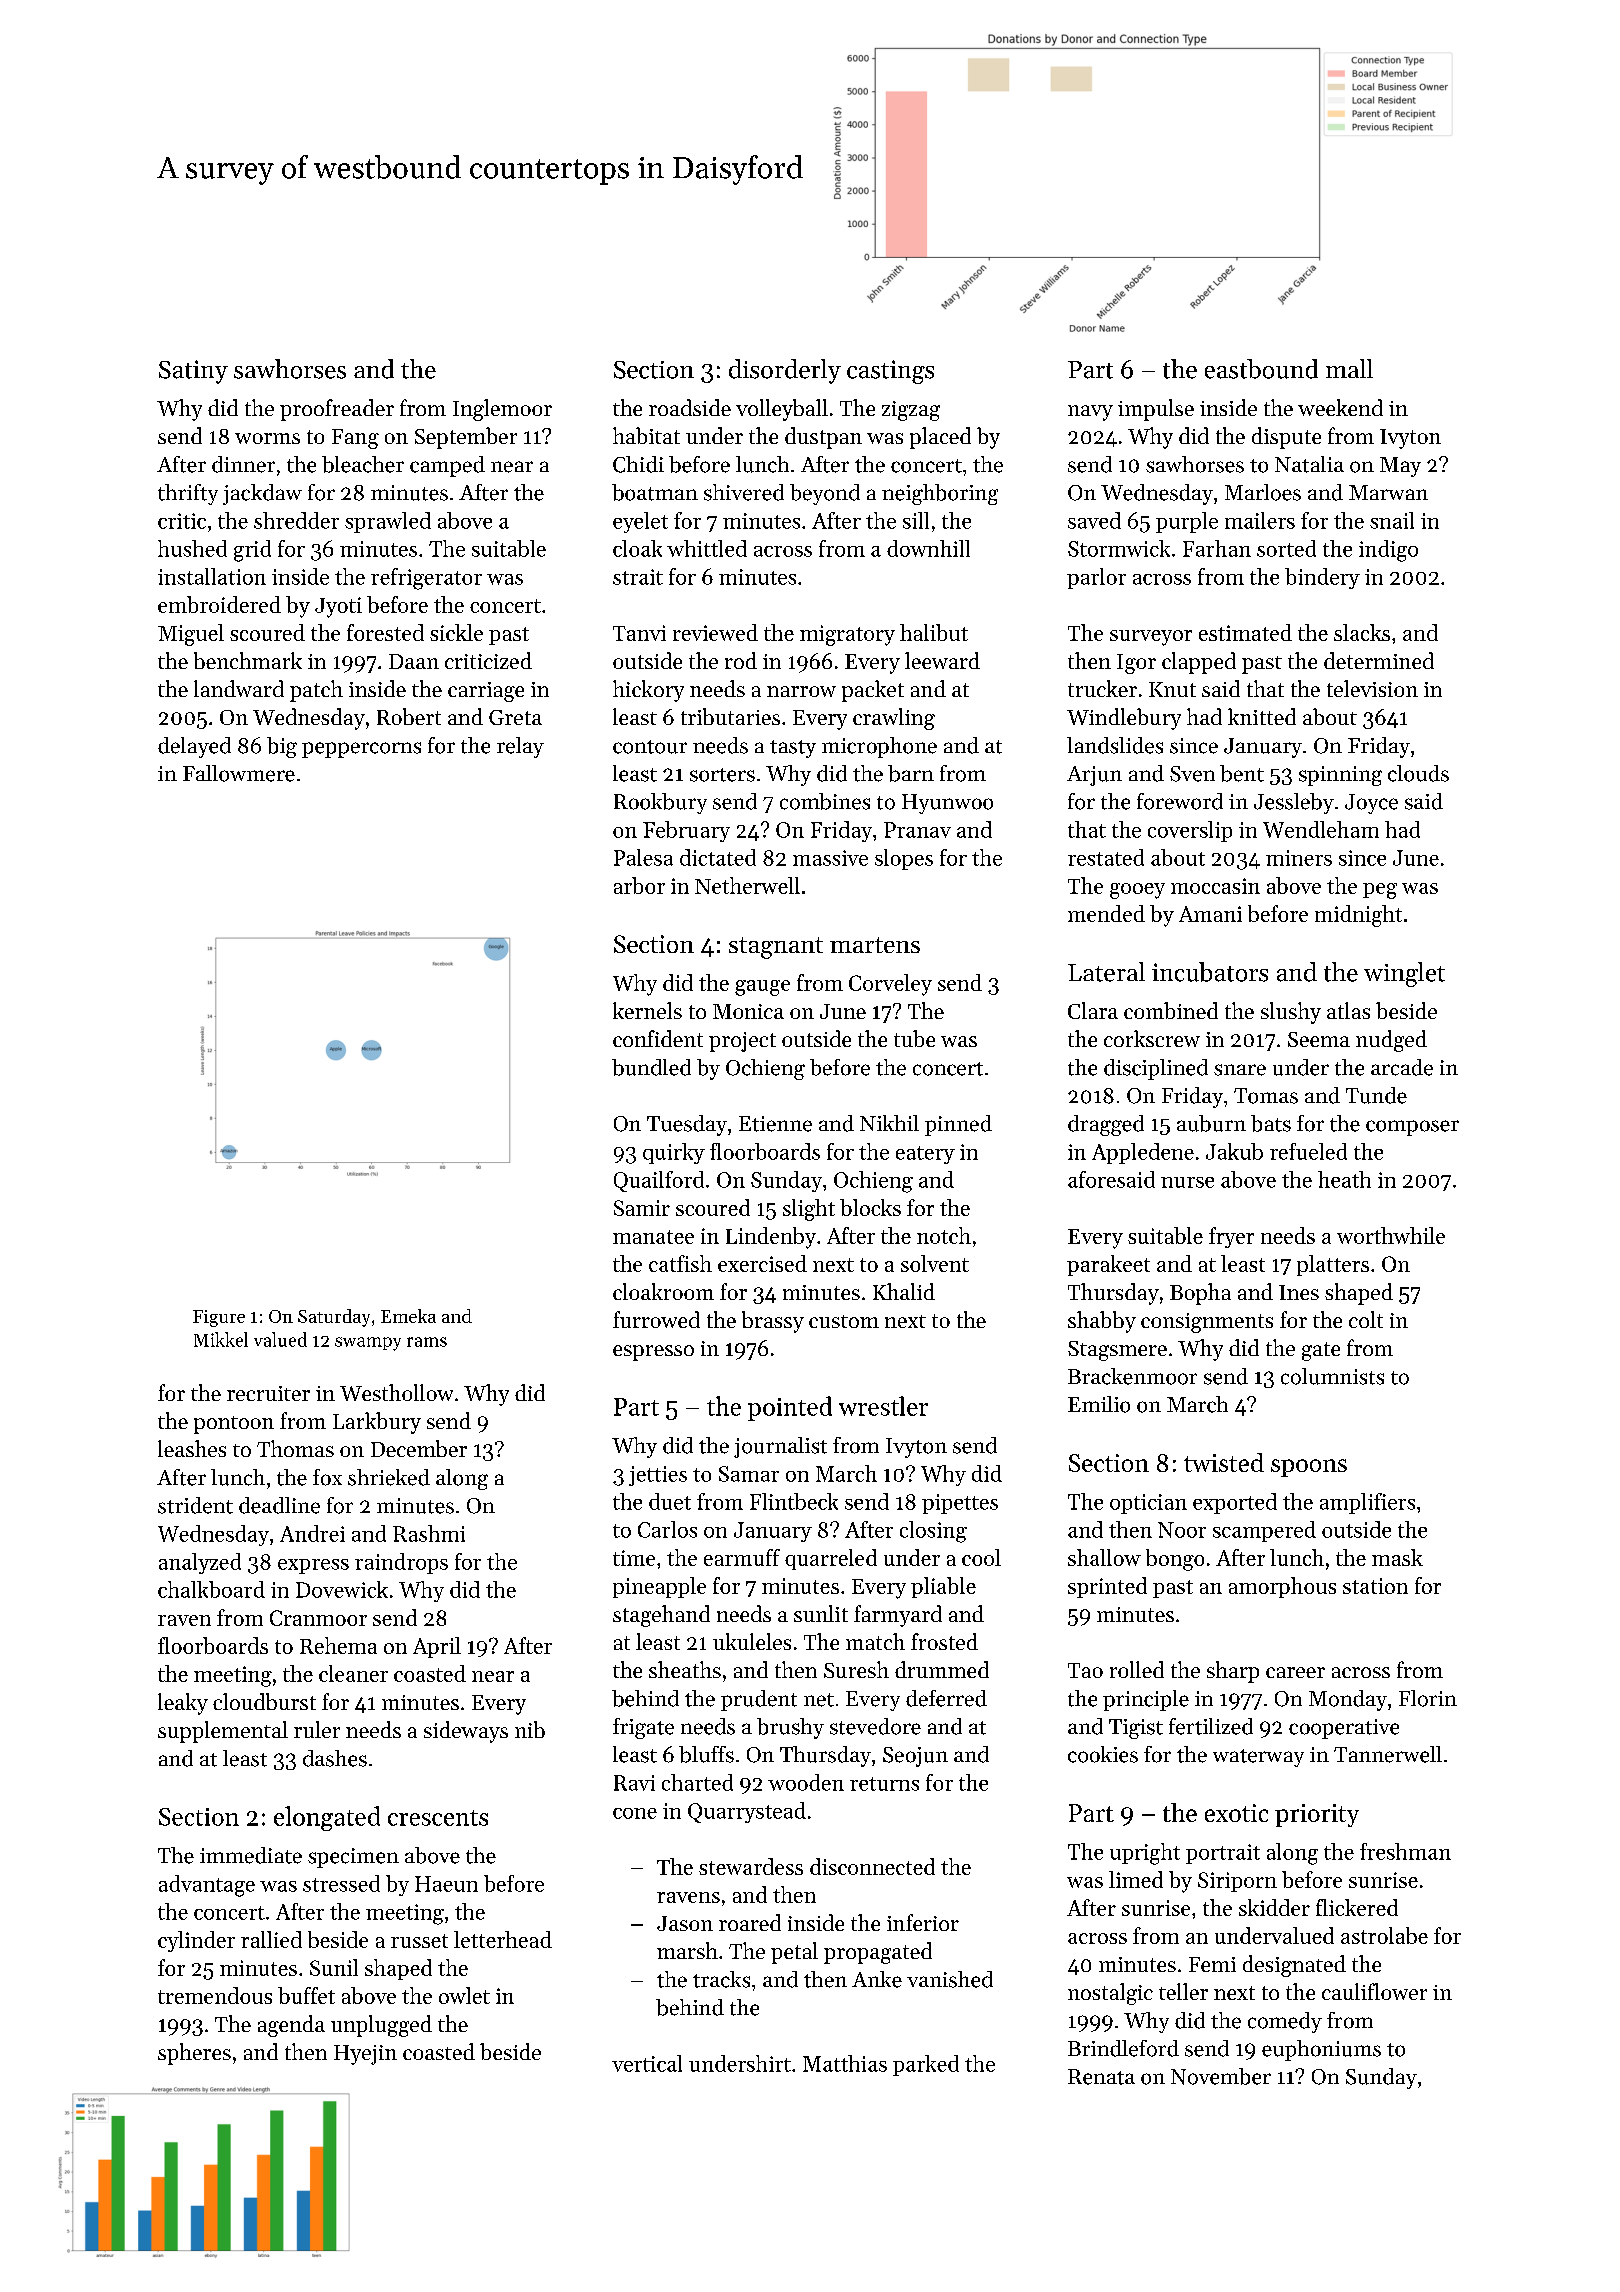 The image size is (1620, 2292). I want to click on disorderly, so click(785, 371).
